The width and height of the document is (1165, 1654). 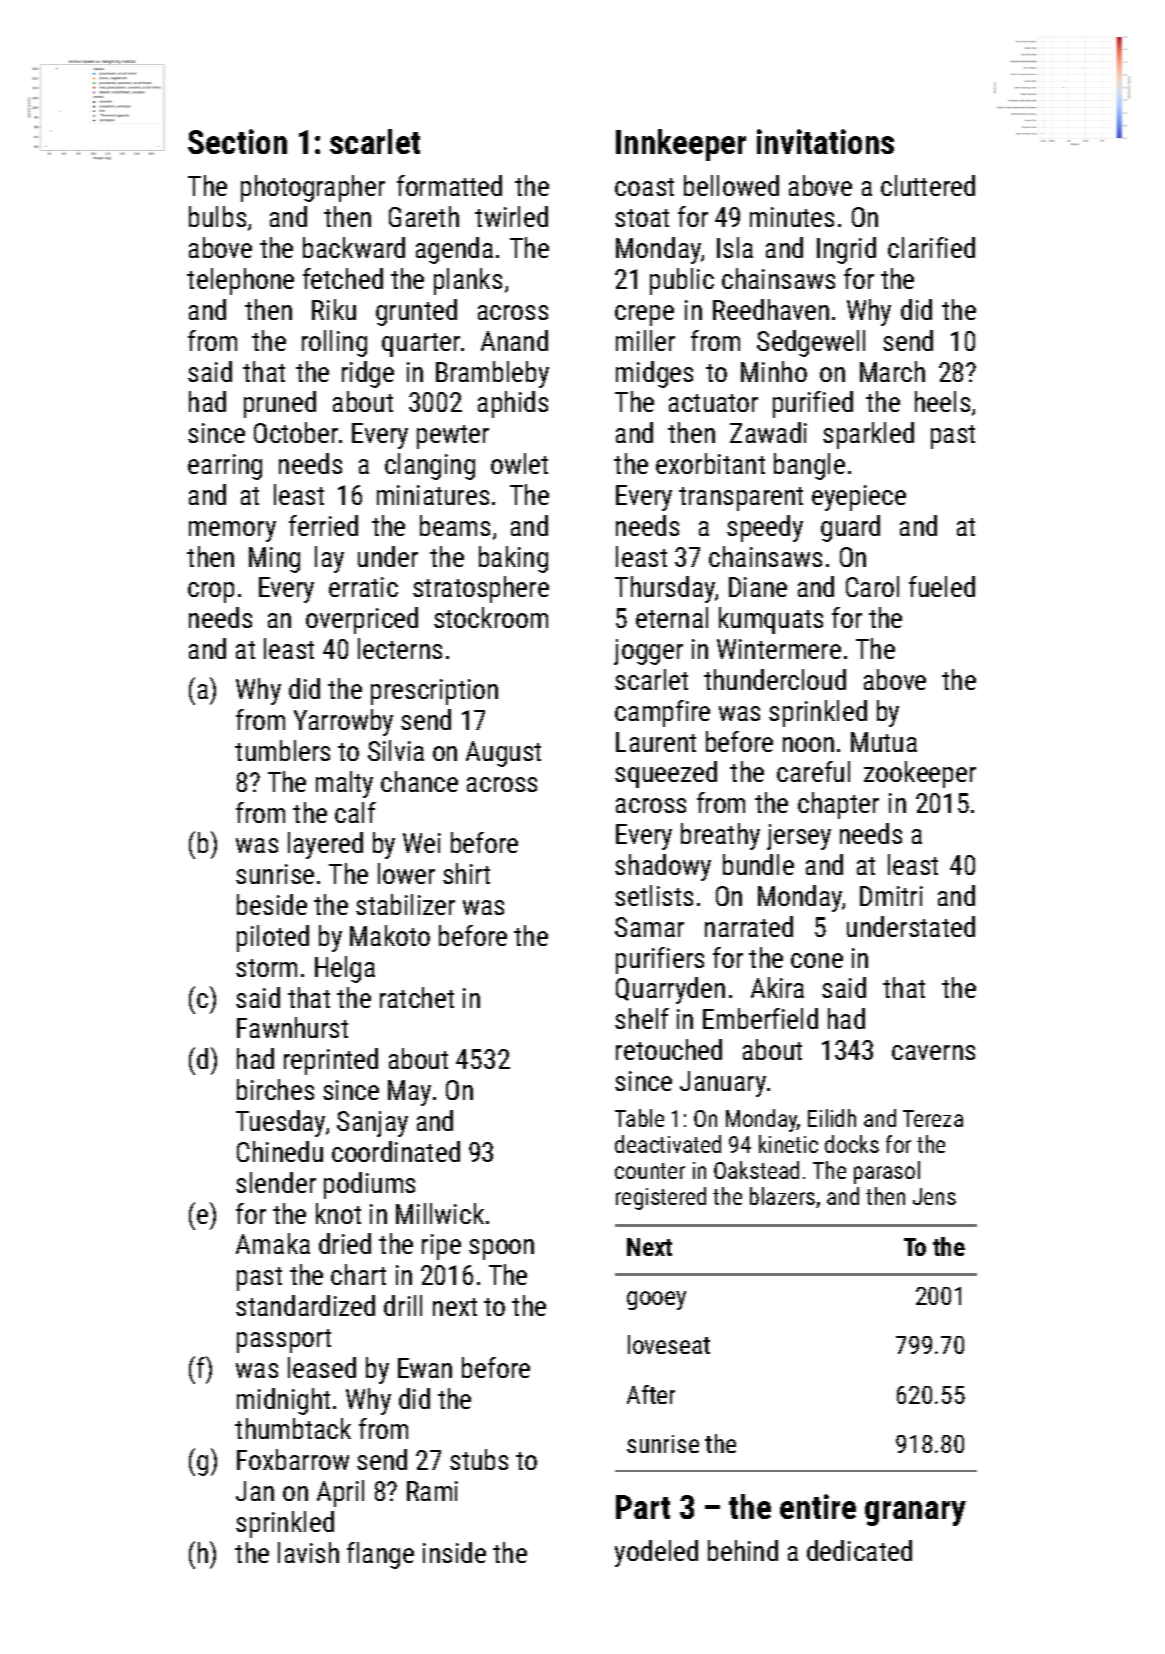 I want to click on stockroom, so click(x=491, y=617).
